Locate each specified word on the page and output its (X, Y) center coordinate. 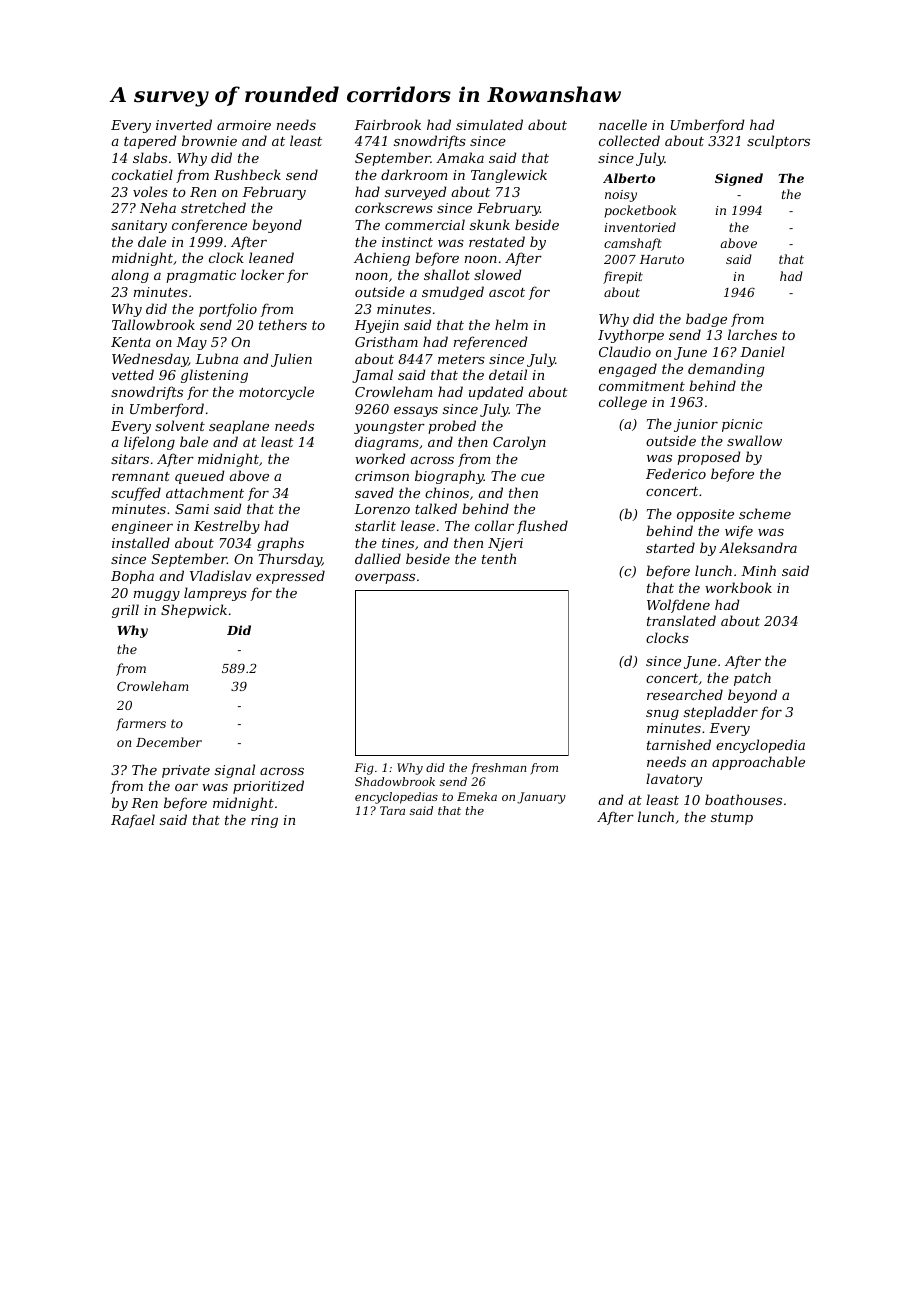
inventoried (640, 227)
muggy (157, 596)
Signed (739, 179)
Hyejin (376, 326)
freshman (498, 769)
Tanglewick (509, 176)
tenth (499, 558)
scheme (765, 513)
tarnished (679, 744)
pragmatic (201, 276)
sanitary (139, 226)
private (186, 771)
